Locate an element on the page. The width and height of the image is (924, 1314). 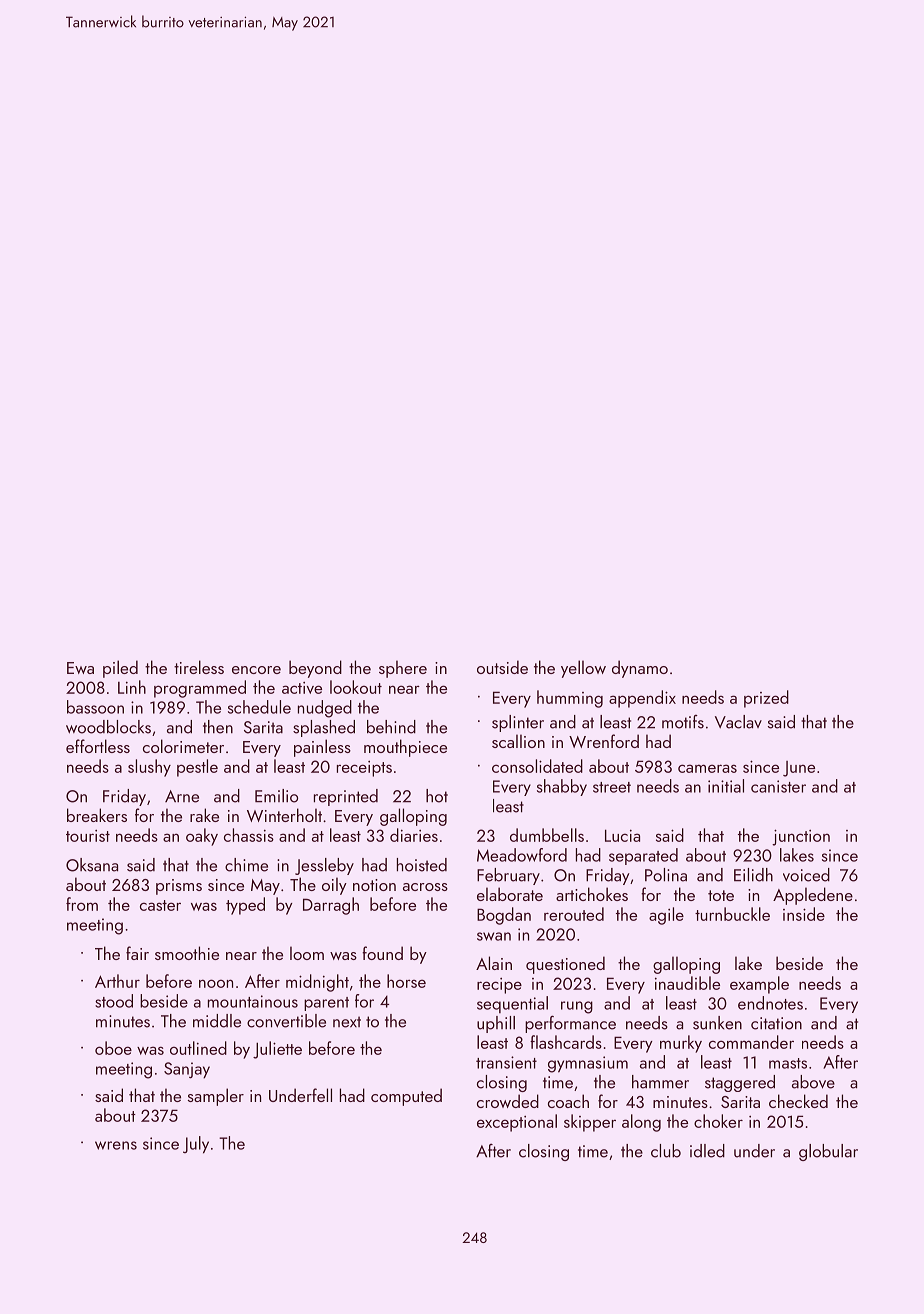
mountainous is located at coordinates (253, 1001).
